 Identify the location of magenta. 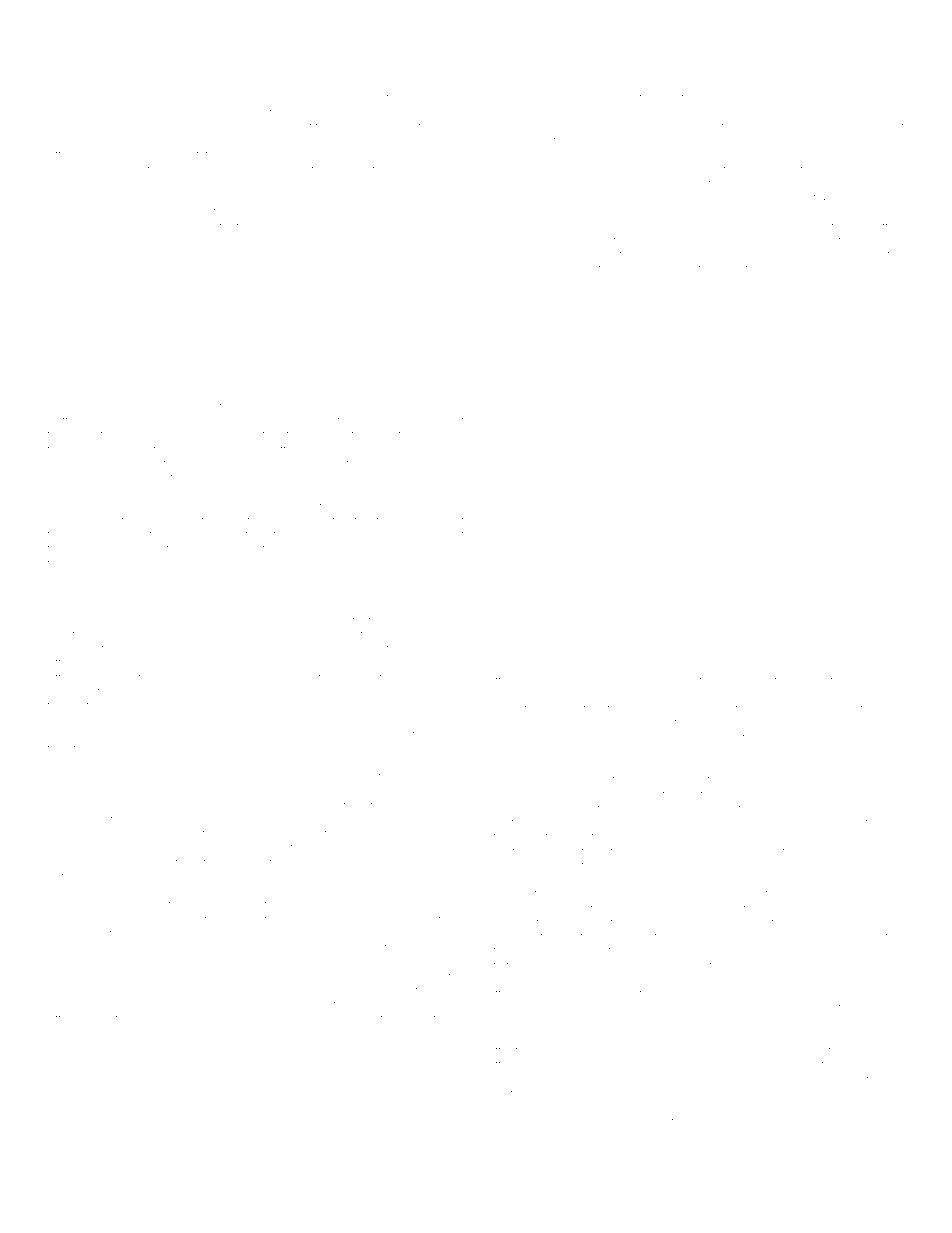
(510, 725).
